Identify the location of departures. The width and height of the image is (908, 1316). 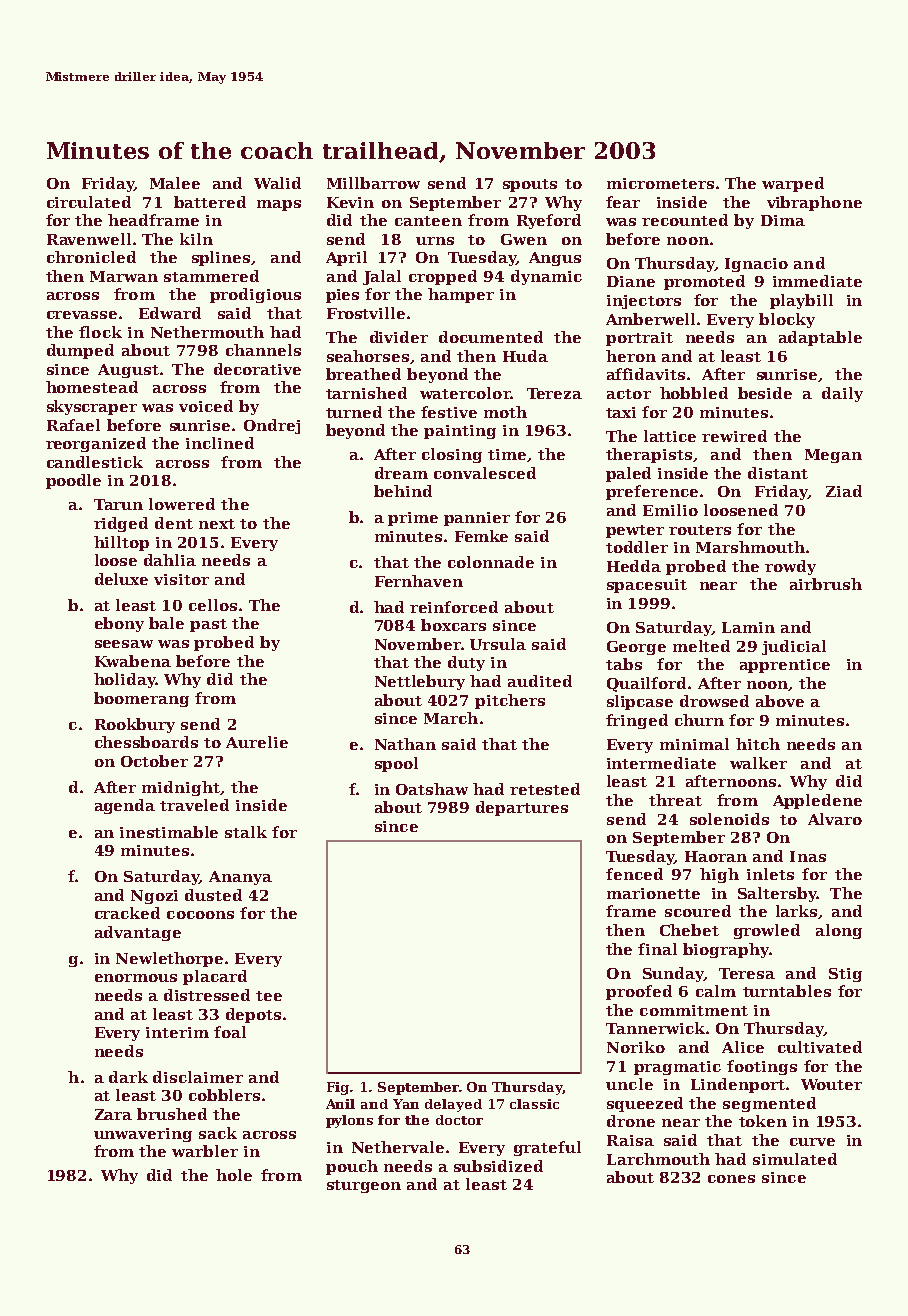
(522, 808).
